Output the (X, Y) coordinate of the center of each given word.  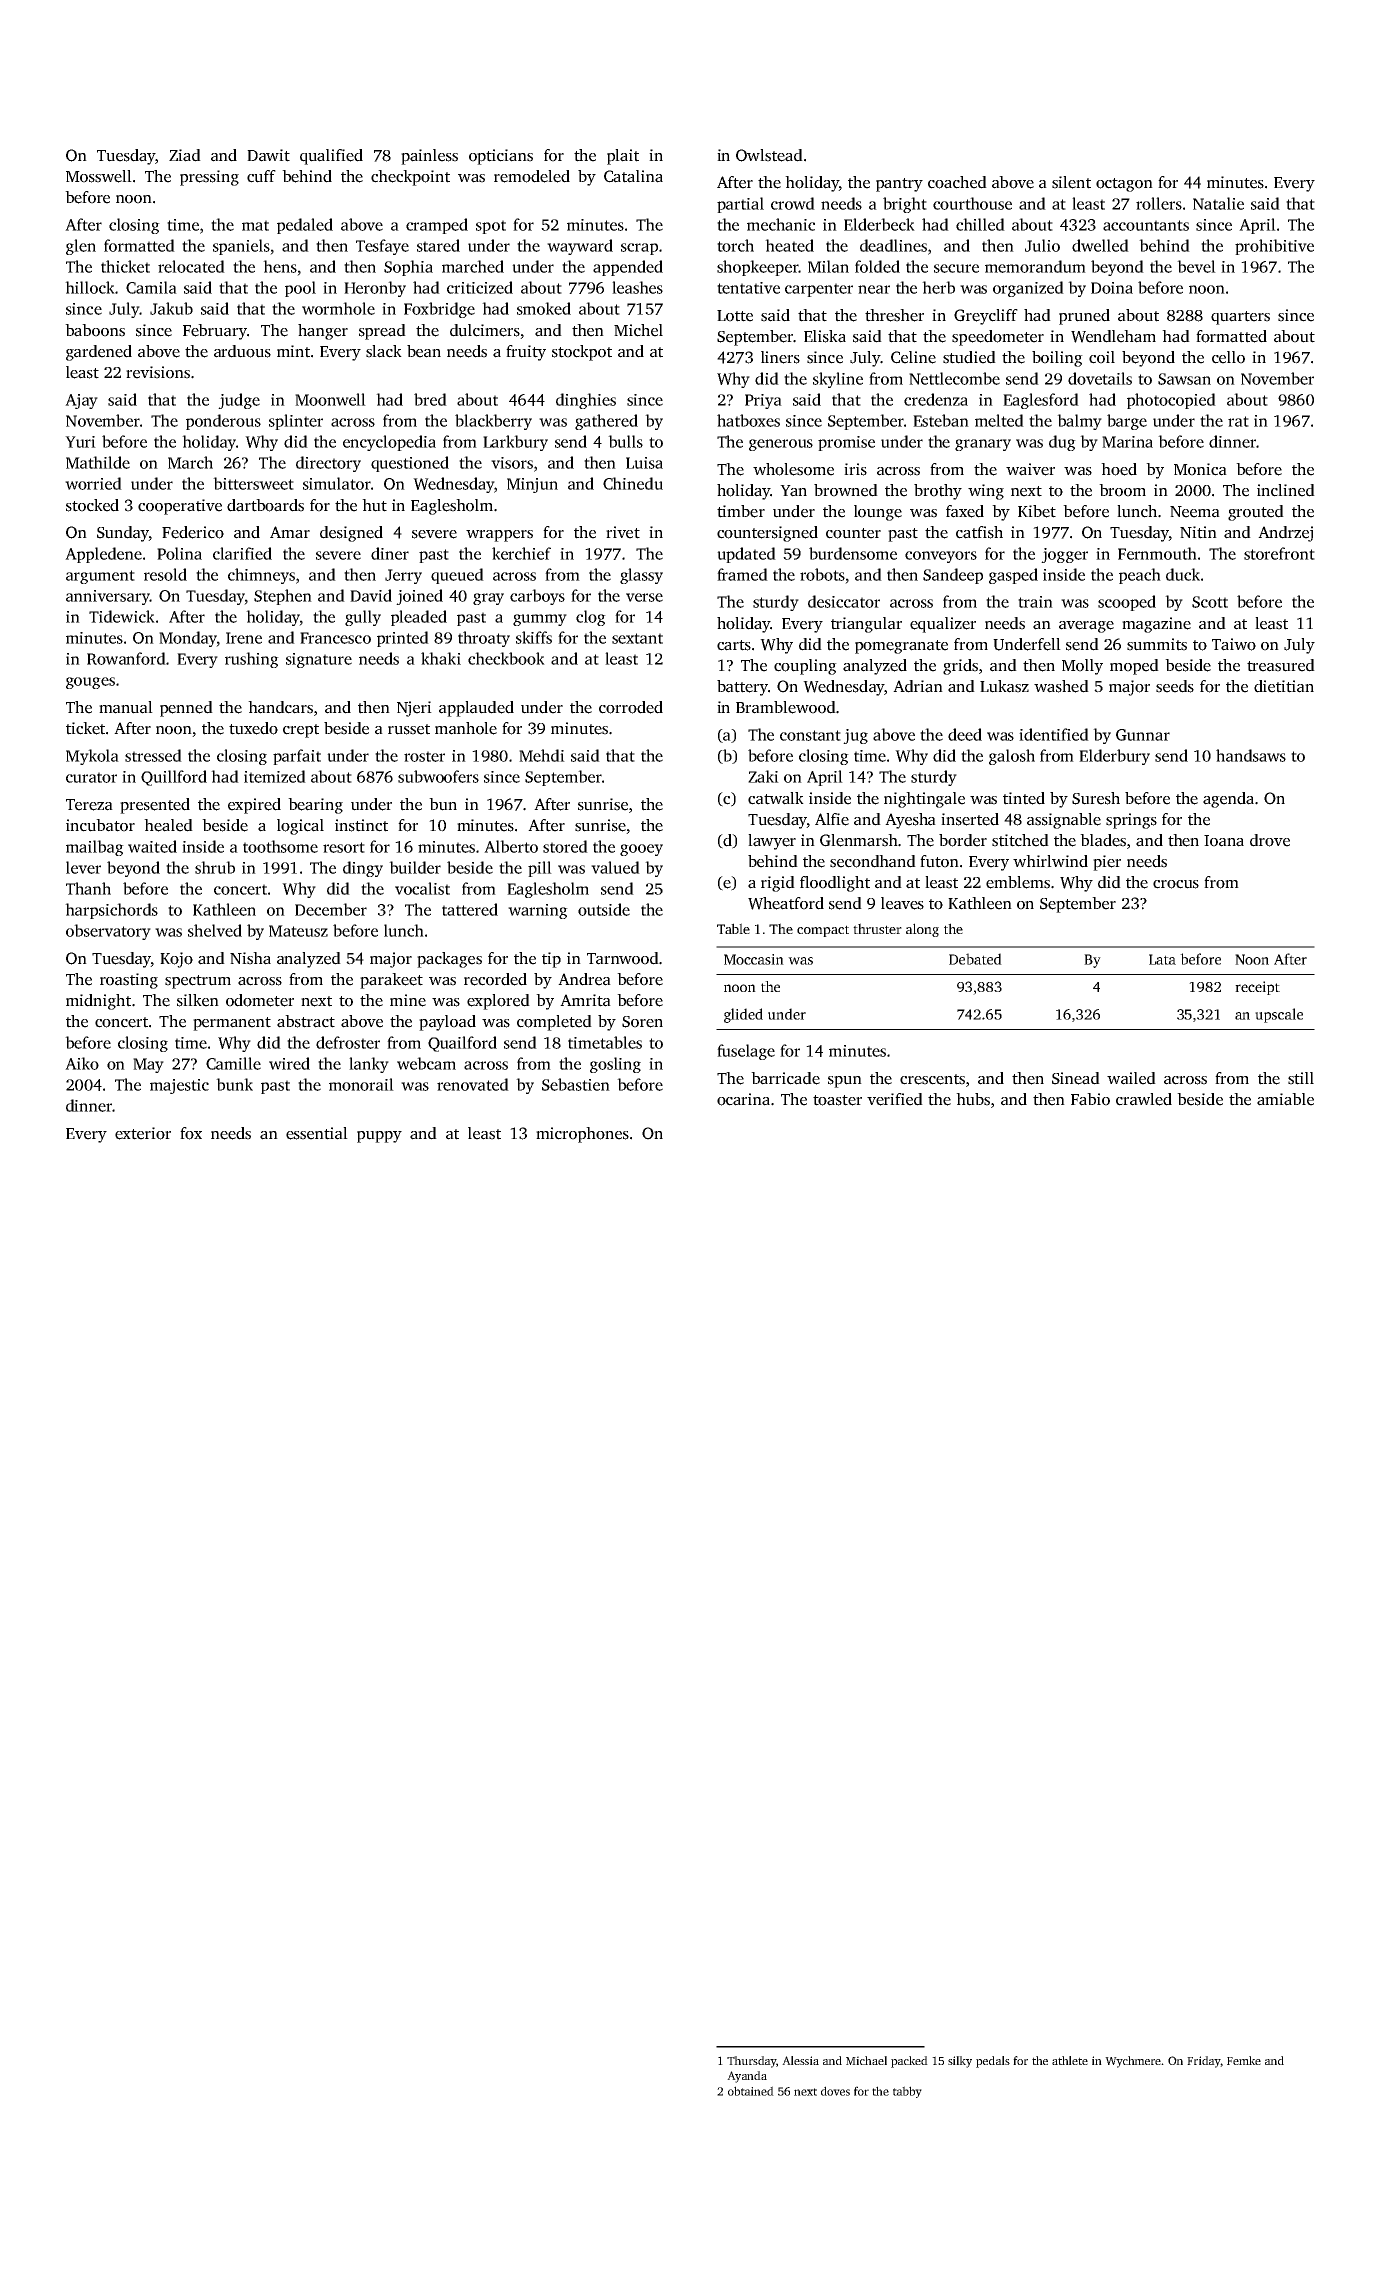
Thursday (751, 2062)
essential (317, 1133)
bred (430, 399)
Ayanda (747, 2077)
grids (960, 667)
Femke (1244, 2060)
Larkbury (515, 443)
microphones (582, 1135)
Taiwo (1234, 644)
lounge (878, 513)
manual (126, 707)
